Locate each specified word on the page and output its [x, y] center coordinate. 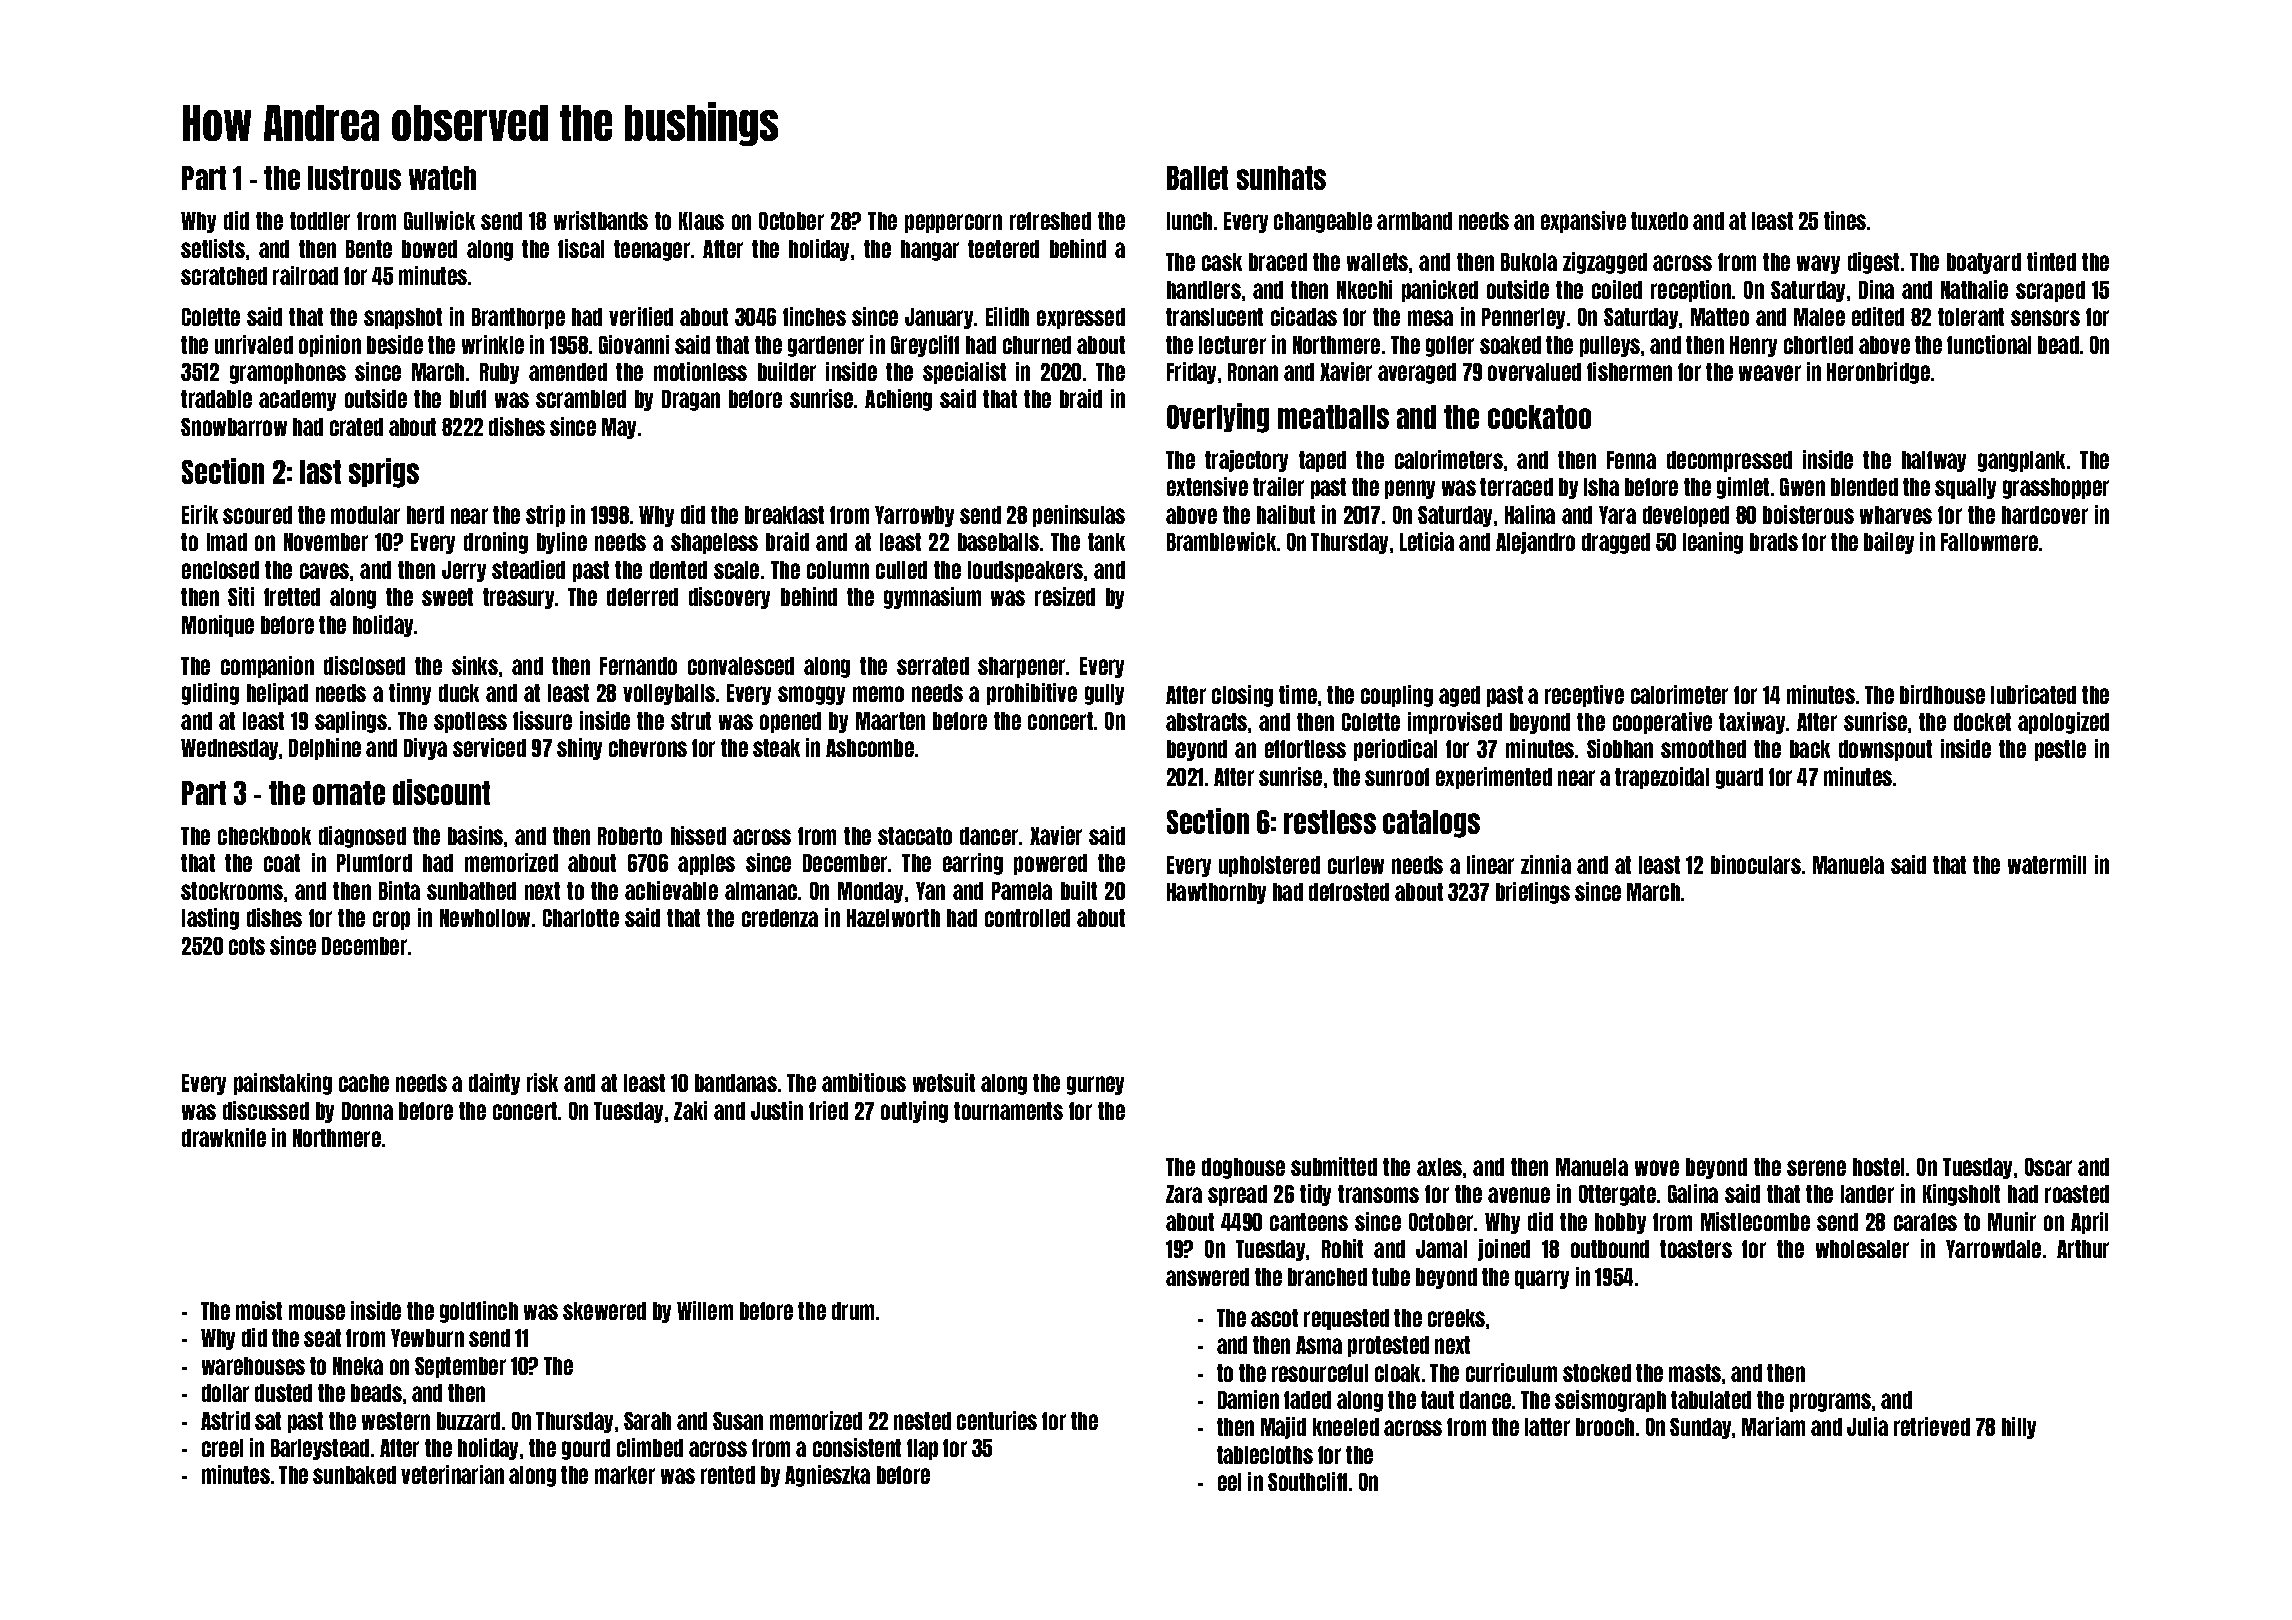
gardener [826, 346]
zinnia [1546, 864]
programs [1830, 1402]
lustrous [354, 178]
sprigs [384, 473]
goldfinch [479, 1312]
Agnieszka [827, 1476]
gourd [586, 1449]
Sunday [1700, 1428]
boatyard [1984, 263]
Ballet [1197, 178]
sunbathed [471, 891]
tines [1845, 220]
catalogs [1431, 824]
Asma [1319, 1345]
